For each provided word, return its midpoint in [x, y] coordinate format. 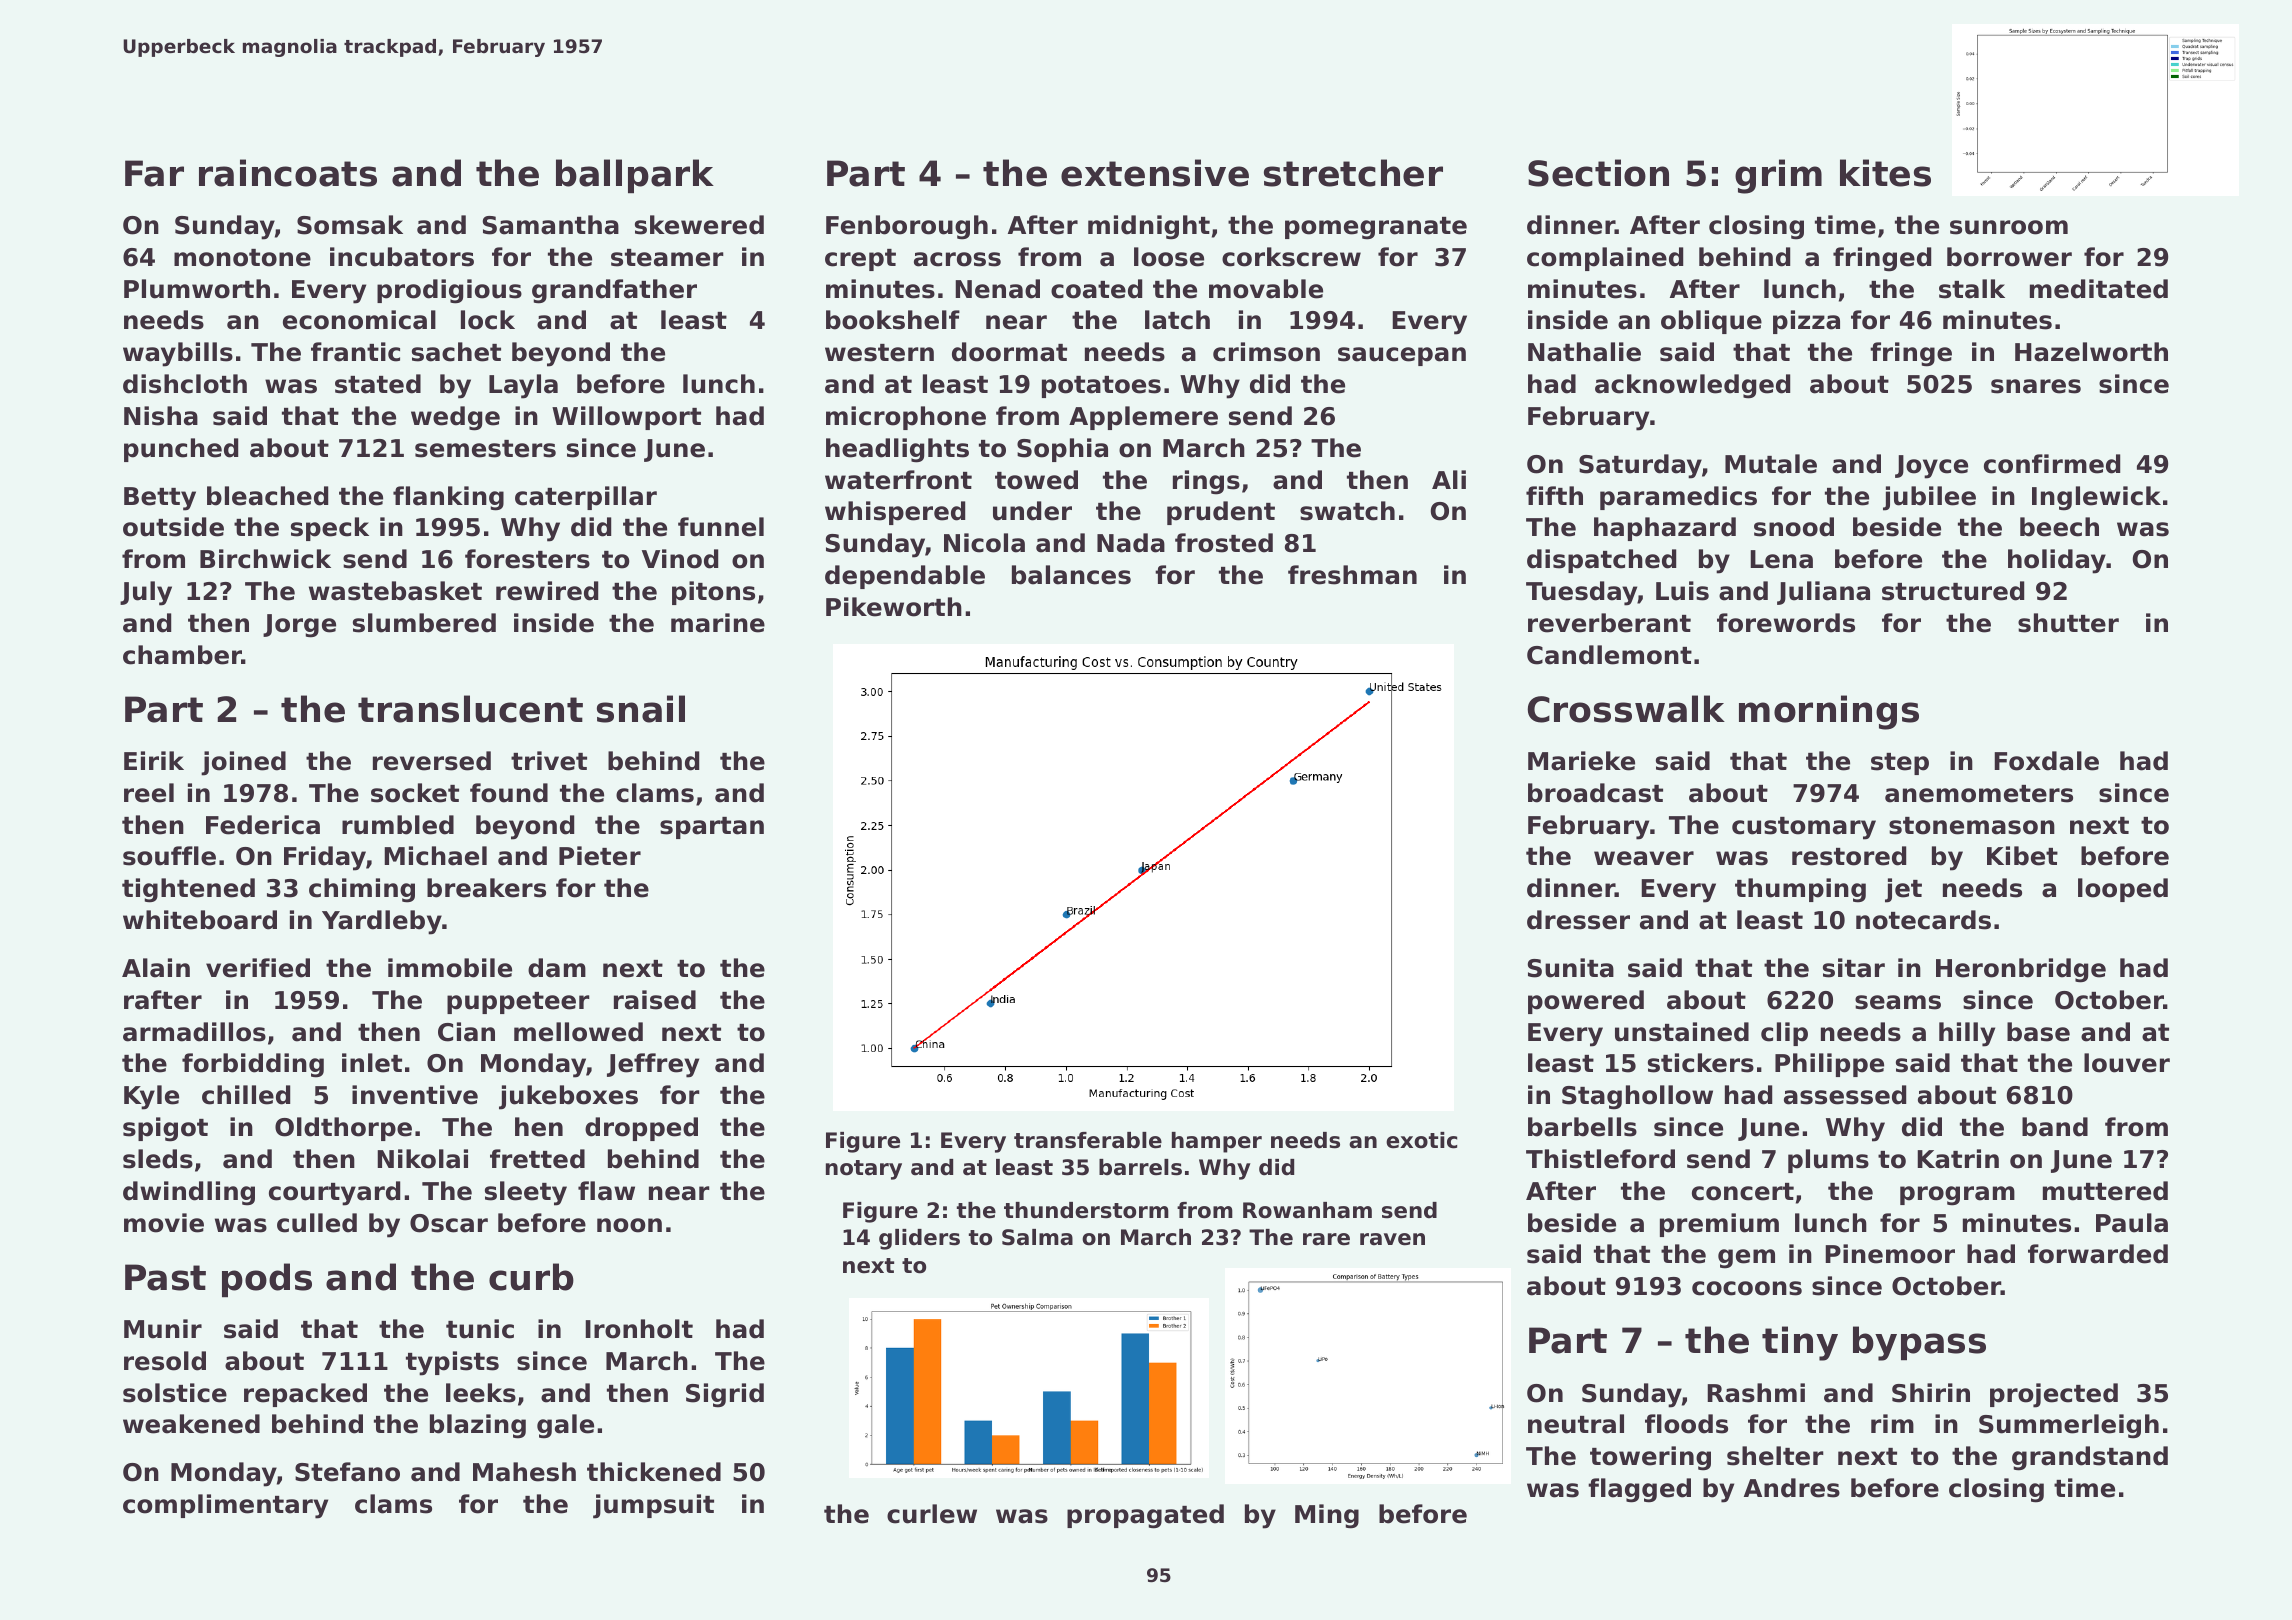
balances [1071, 575]
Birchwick [265, 559]
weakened [191, 1424]
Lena [1781, 559]
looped [2123, 890]
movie [164, 1223]
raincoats [288, 173]
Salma [1037, 1237]
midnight [1149, 227]
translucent [470, 709]
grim [1778, 176]
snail [641, 709]
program [1957, 1196]
